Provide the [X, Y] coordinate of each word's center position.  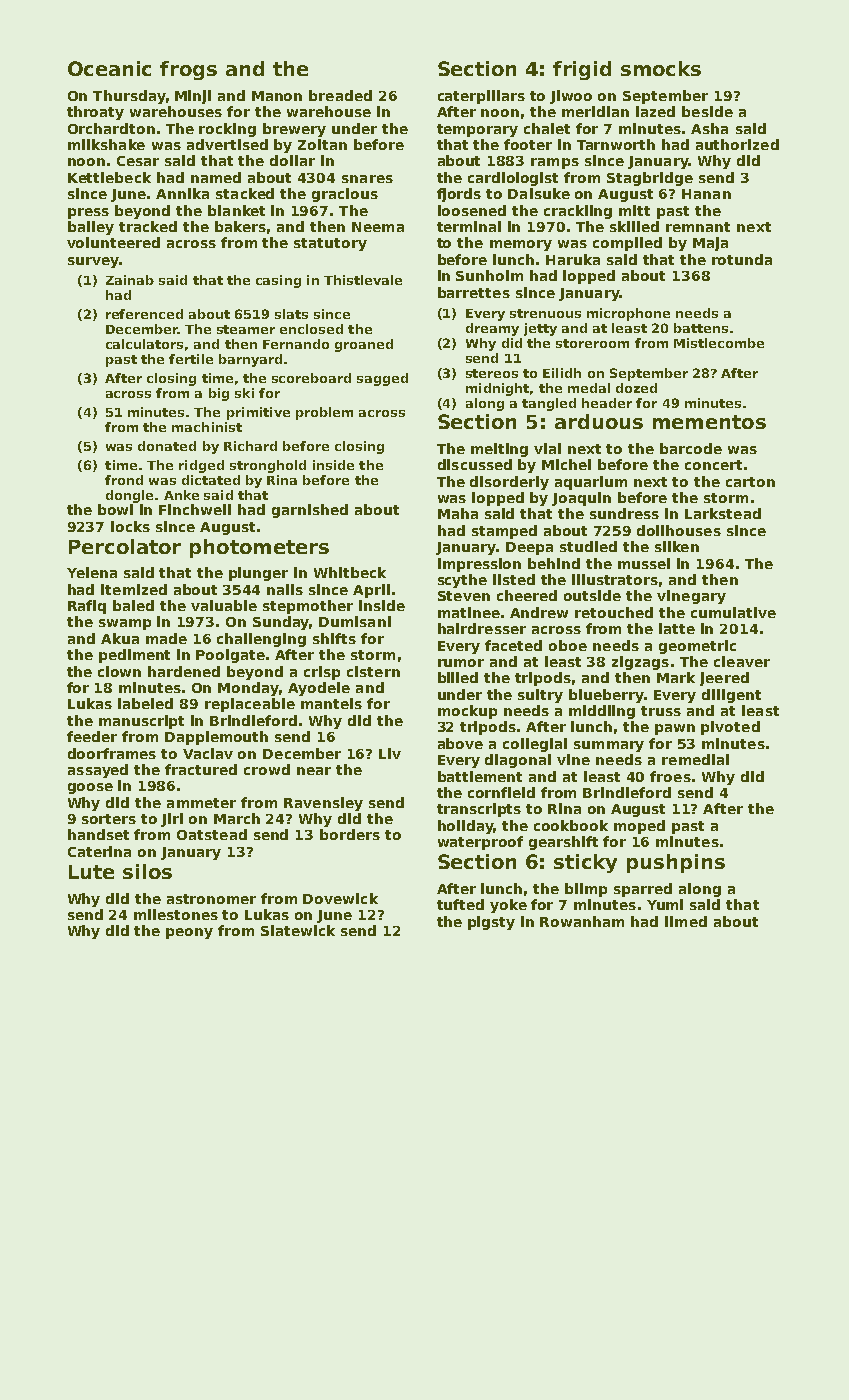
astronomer [211, 899]
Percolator [125, 546]
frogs [188, 70]
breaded [340, 95]
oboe [568, 645]
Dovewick [340, 898]
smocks [661, 68]
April [371, 591]
